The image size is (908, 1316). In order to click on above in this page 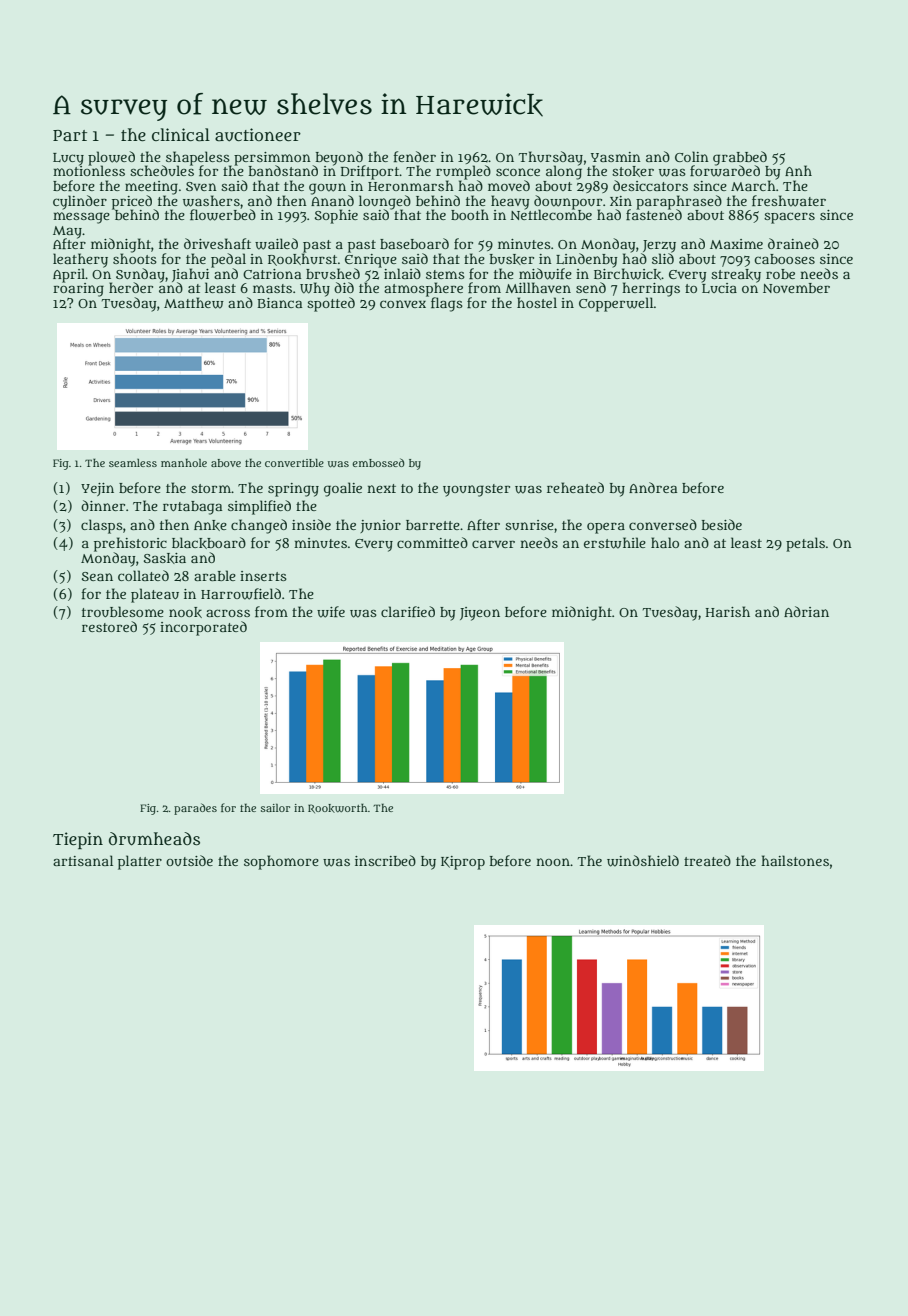, I will do `click(226, 463)`.
